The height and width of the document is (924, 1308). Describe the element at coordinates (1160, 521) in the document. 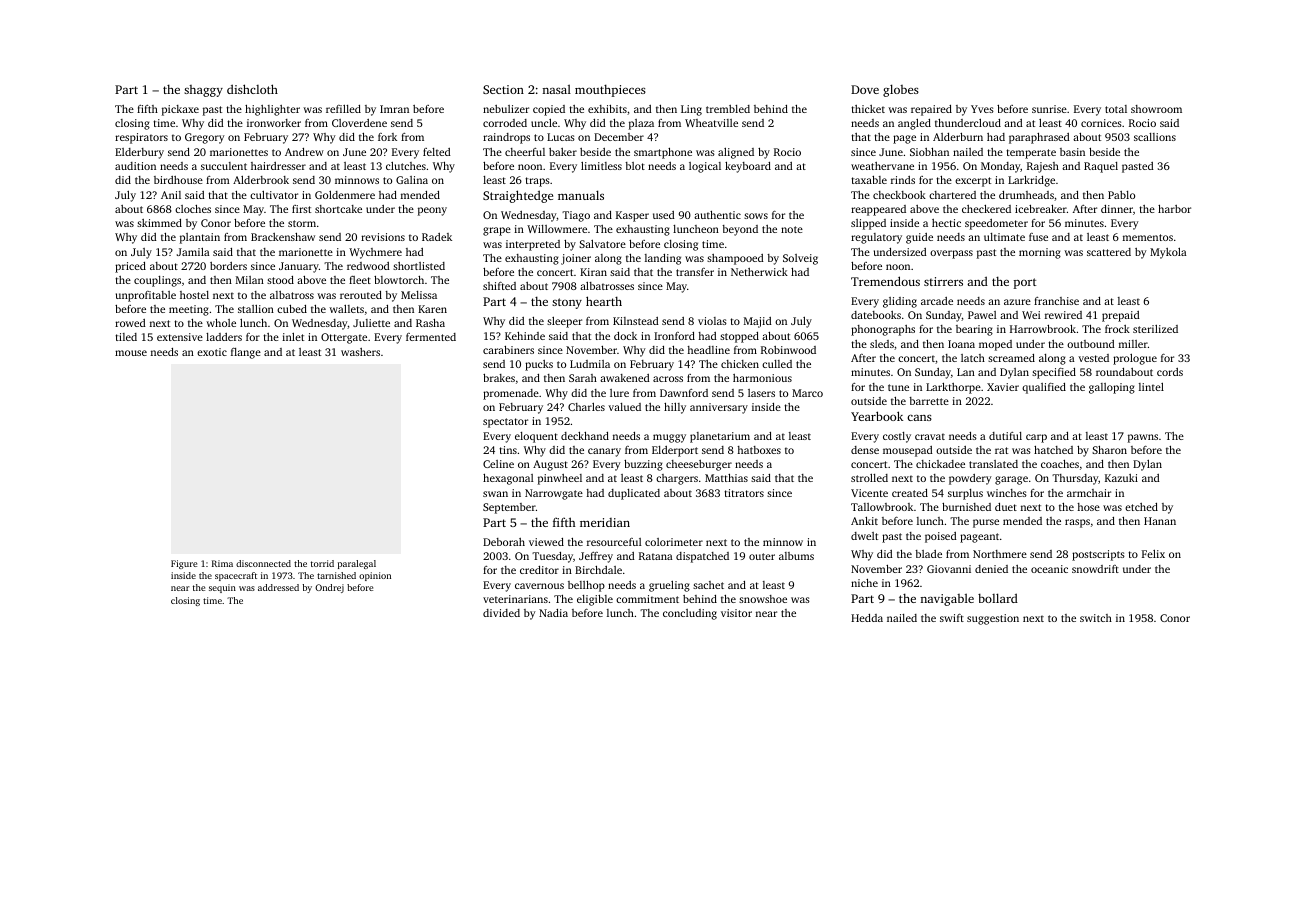

I see `Hanan` at that location.
